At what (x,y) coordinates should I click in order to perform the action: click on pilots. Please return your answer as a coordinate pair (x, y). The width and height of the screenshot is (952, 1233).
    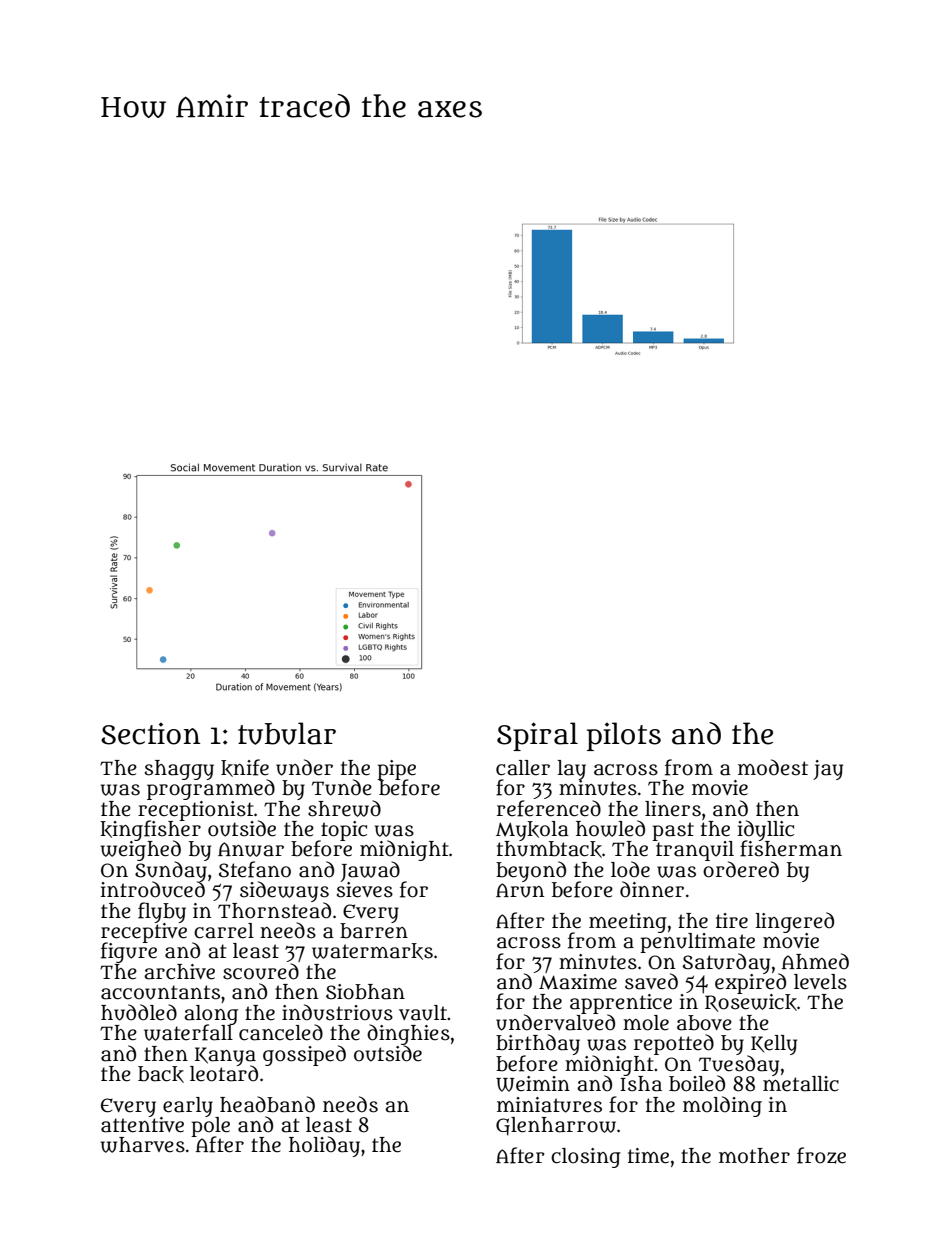
    Looking at the image, I should click on (624, 736).
